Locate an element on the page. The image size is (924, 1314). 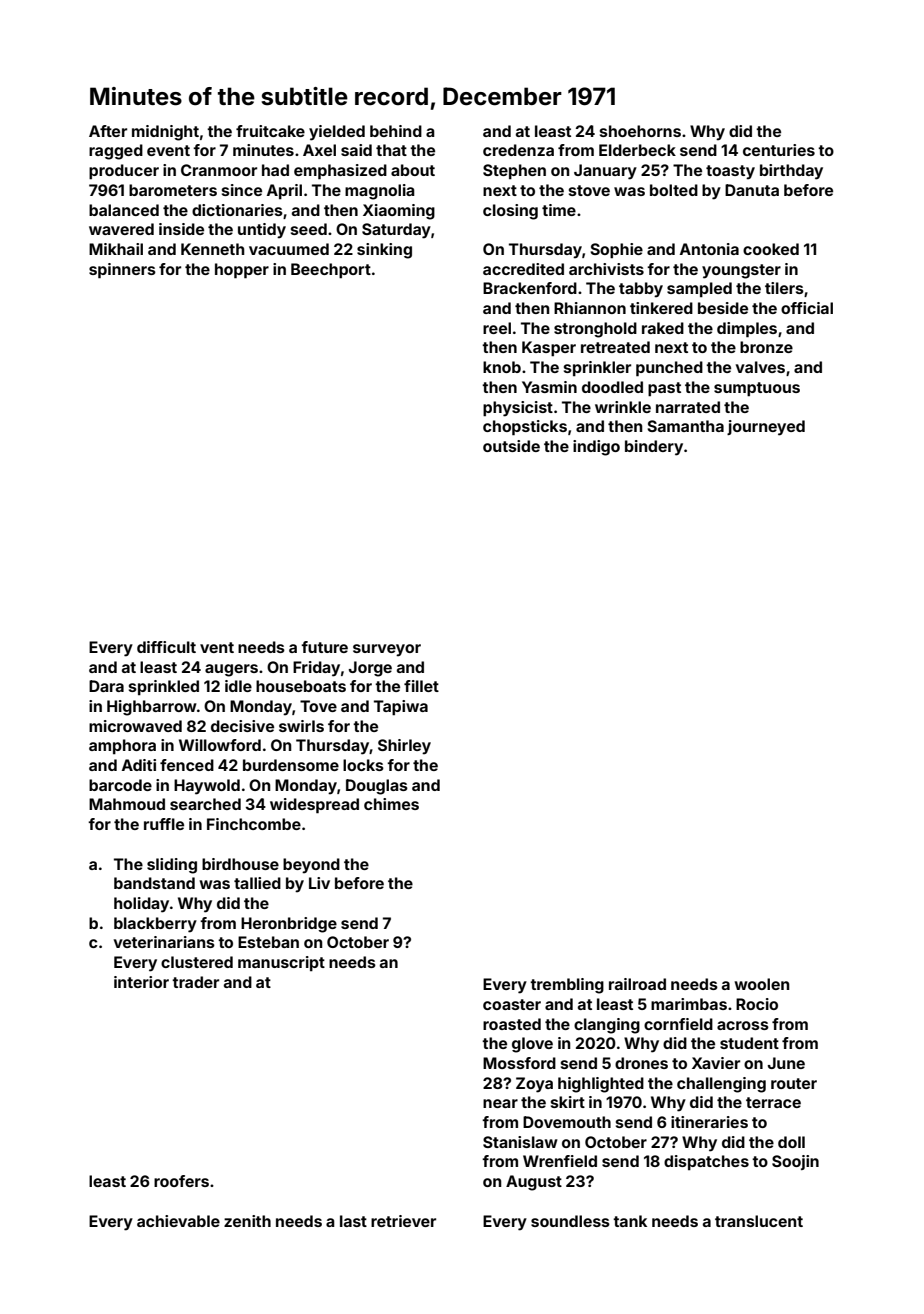
centuries is located at coordinates (779, 150).
